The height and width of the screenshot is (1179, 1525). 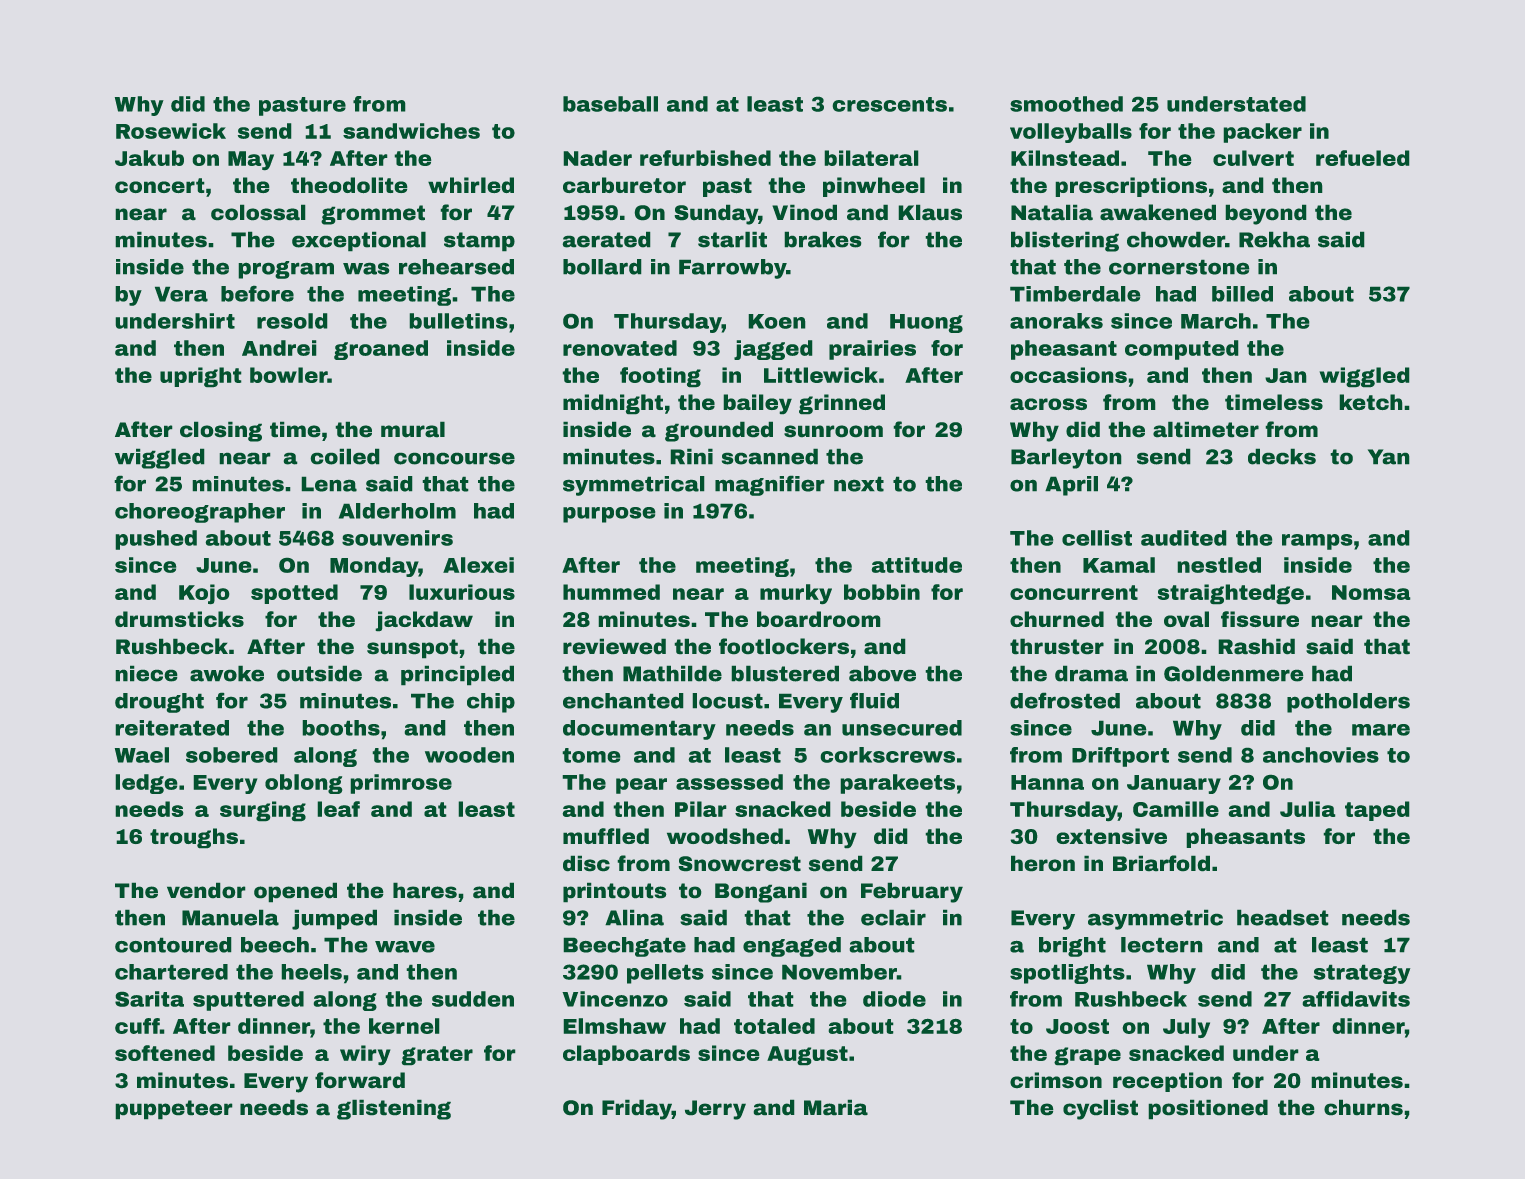 I want to click on Maria, so click(x=836, y=1107).
